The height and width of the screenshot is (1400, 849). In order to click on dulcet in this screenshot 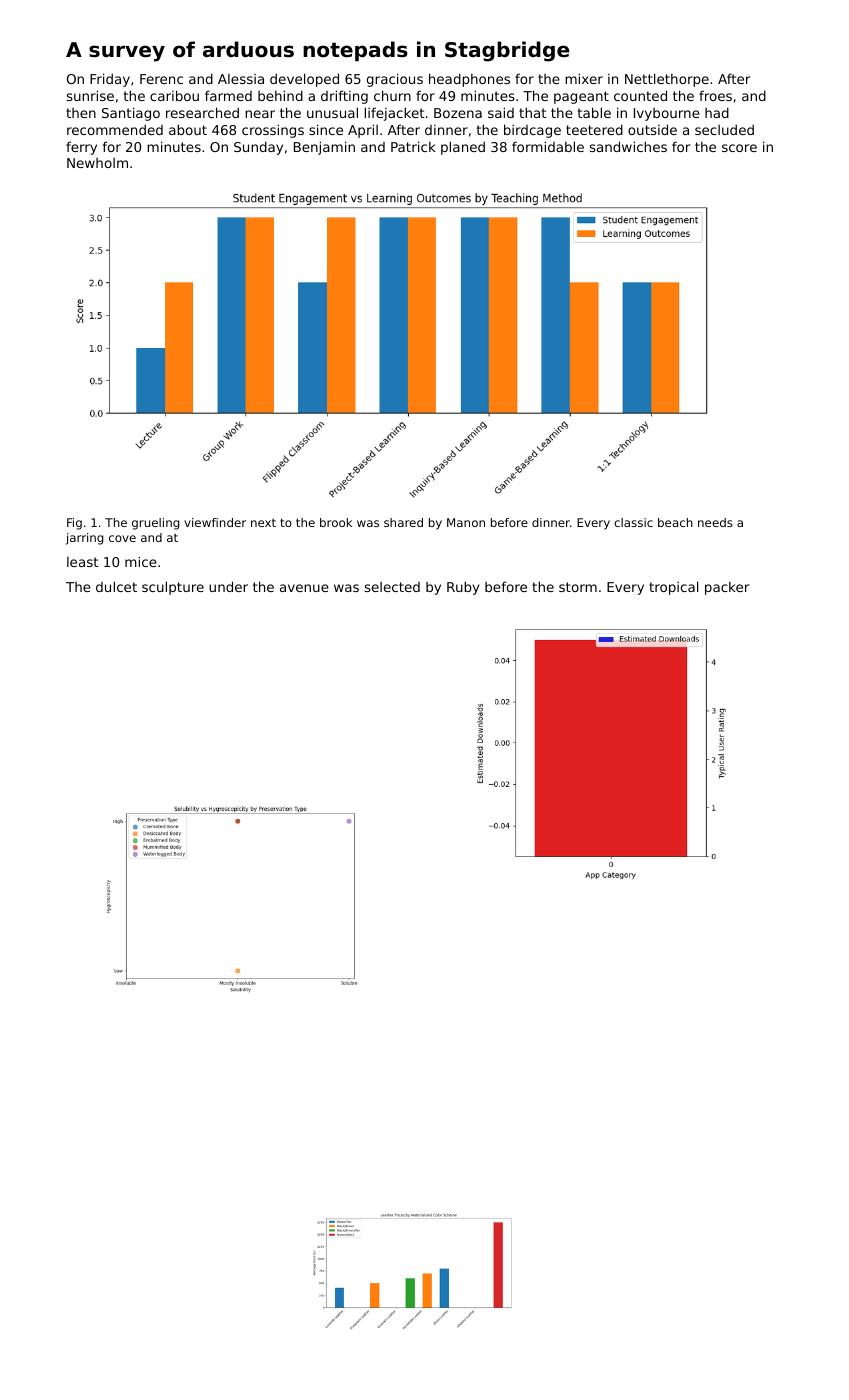, I will do `click(116, 586)`.
